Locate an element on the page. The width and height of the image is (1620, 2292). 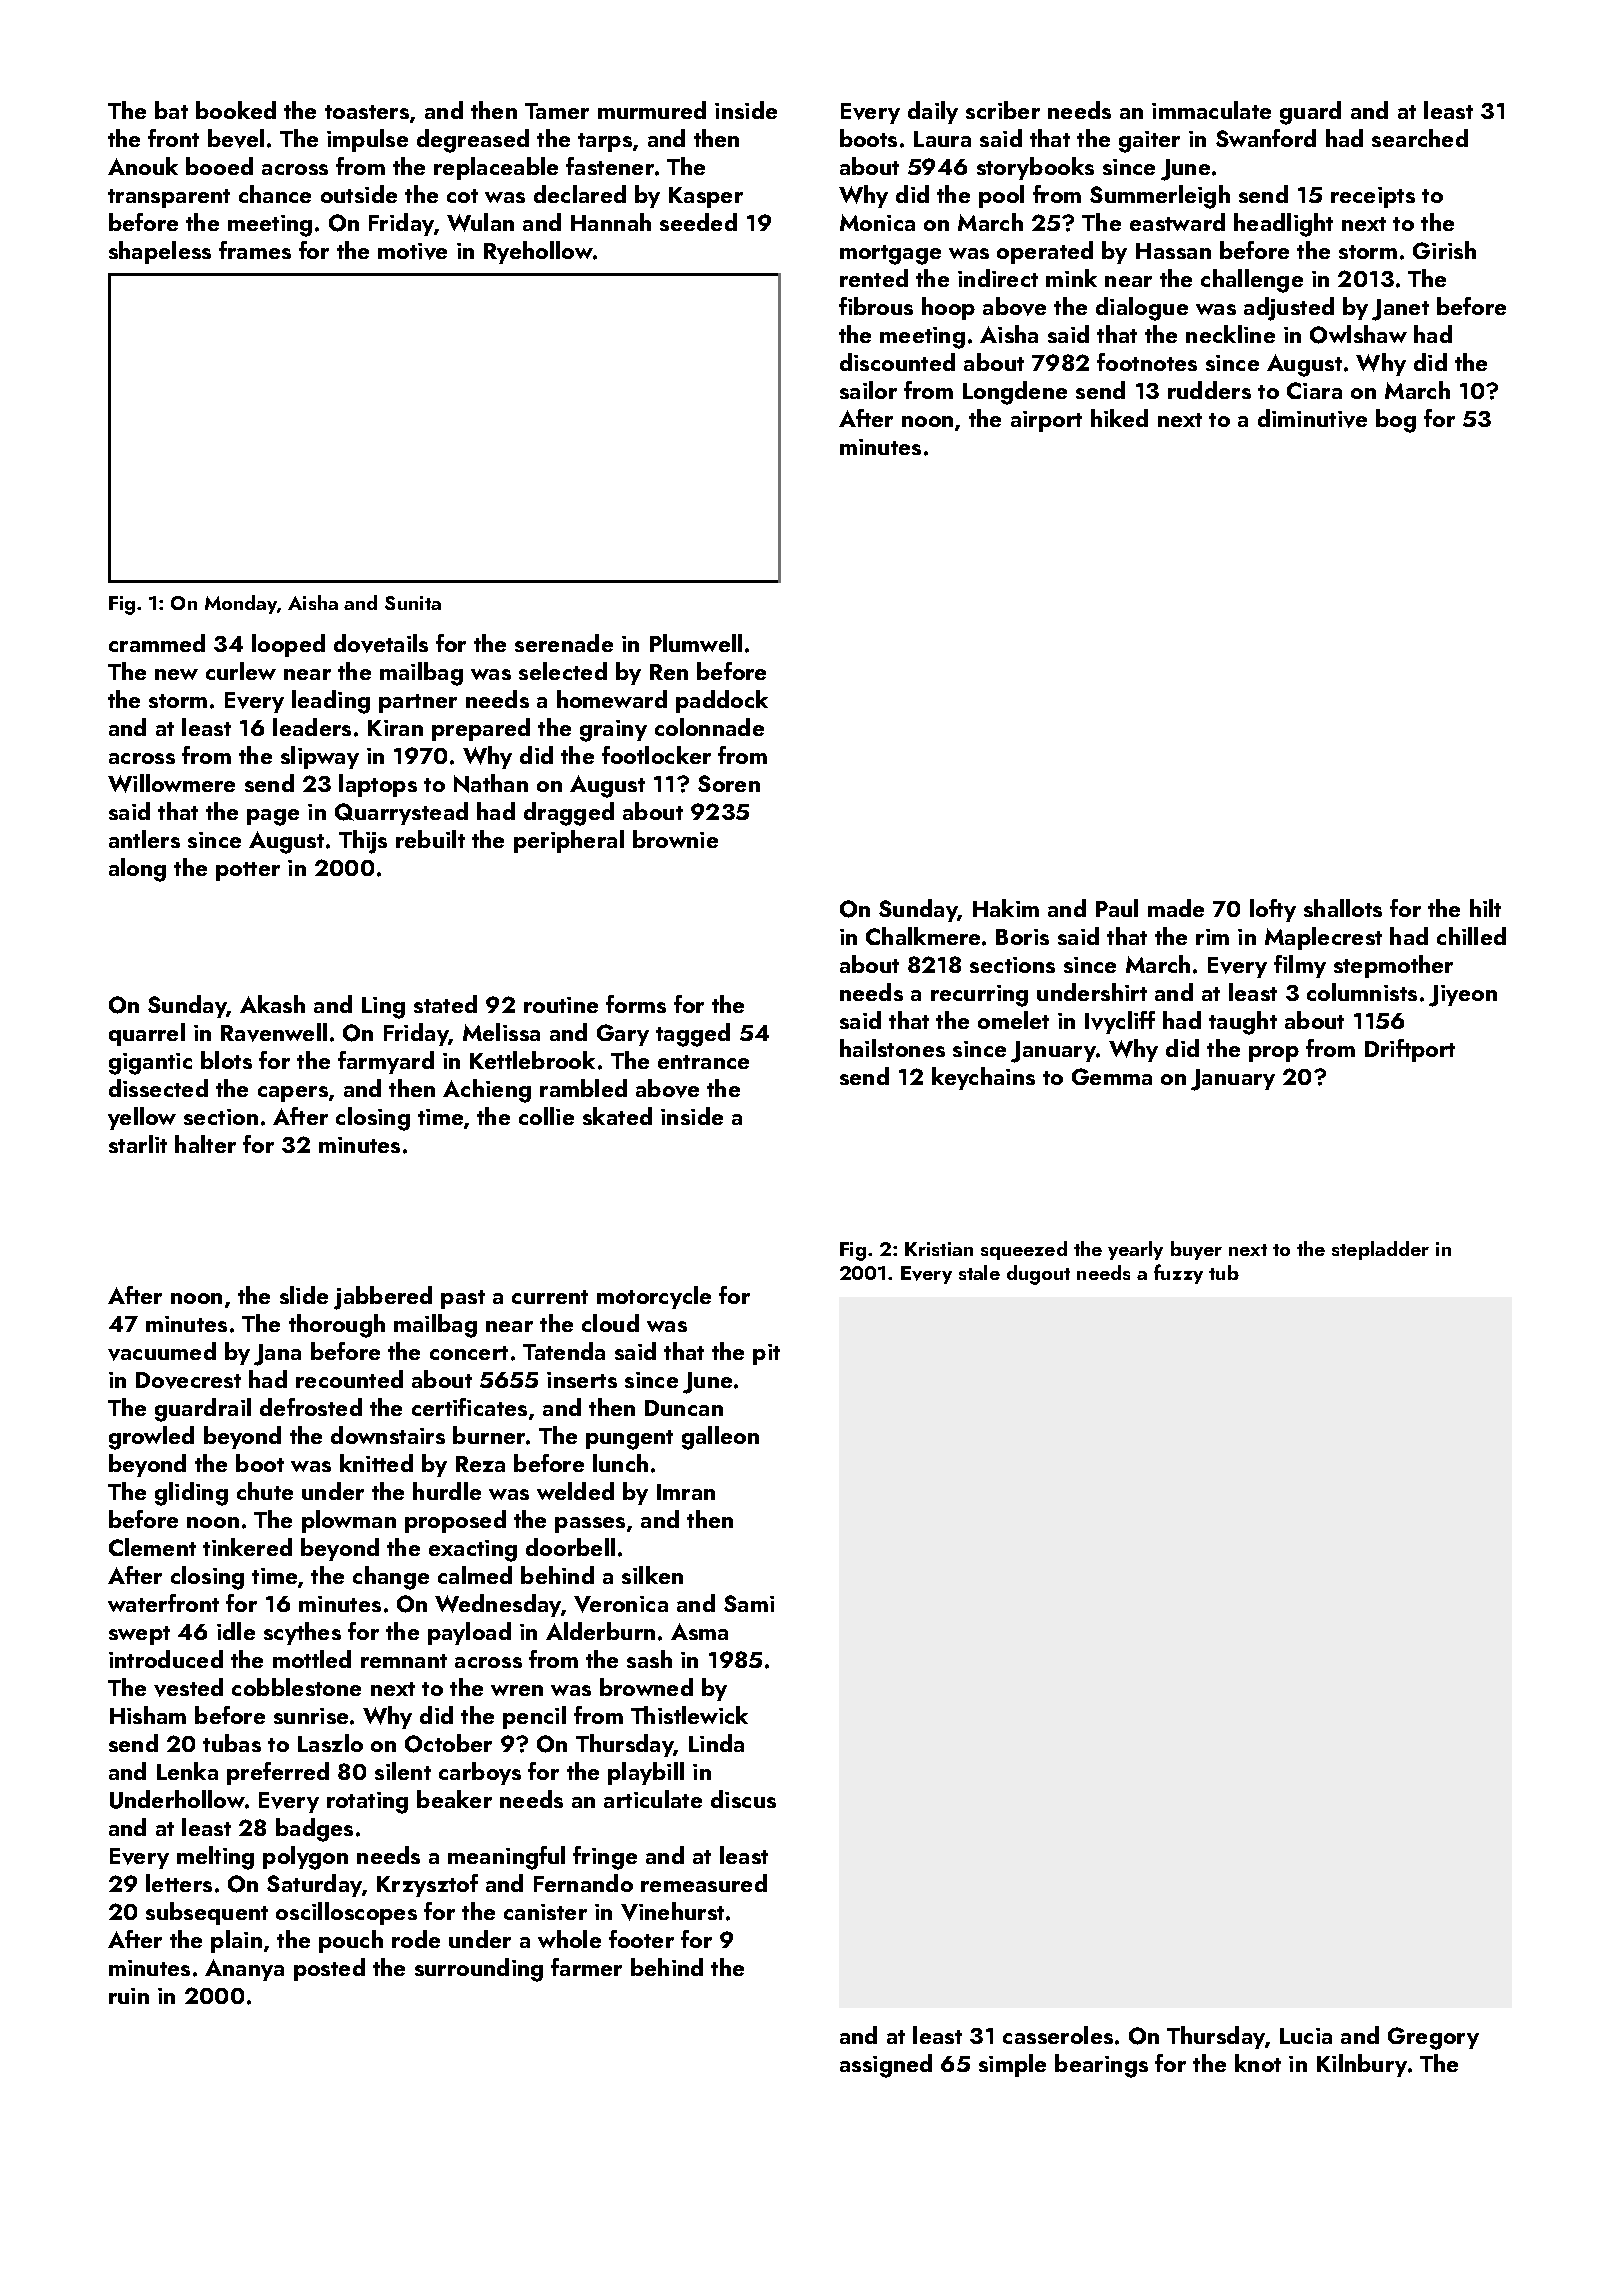
Hakim is located at coordinates (1006, 908).
